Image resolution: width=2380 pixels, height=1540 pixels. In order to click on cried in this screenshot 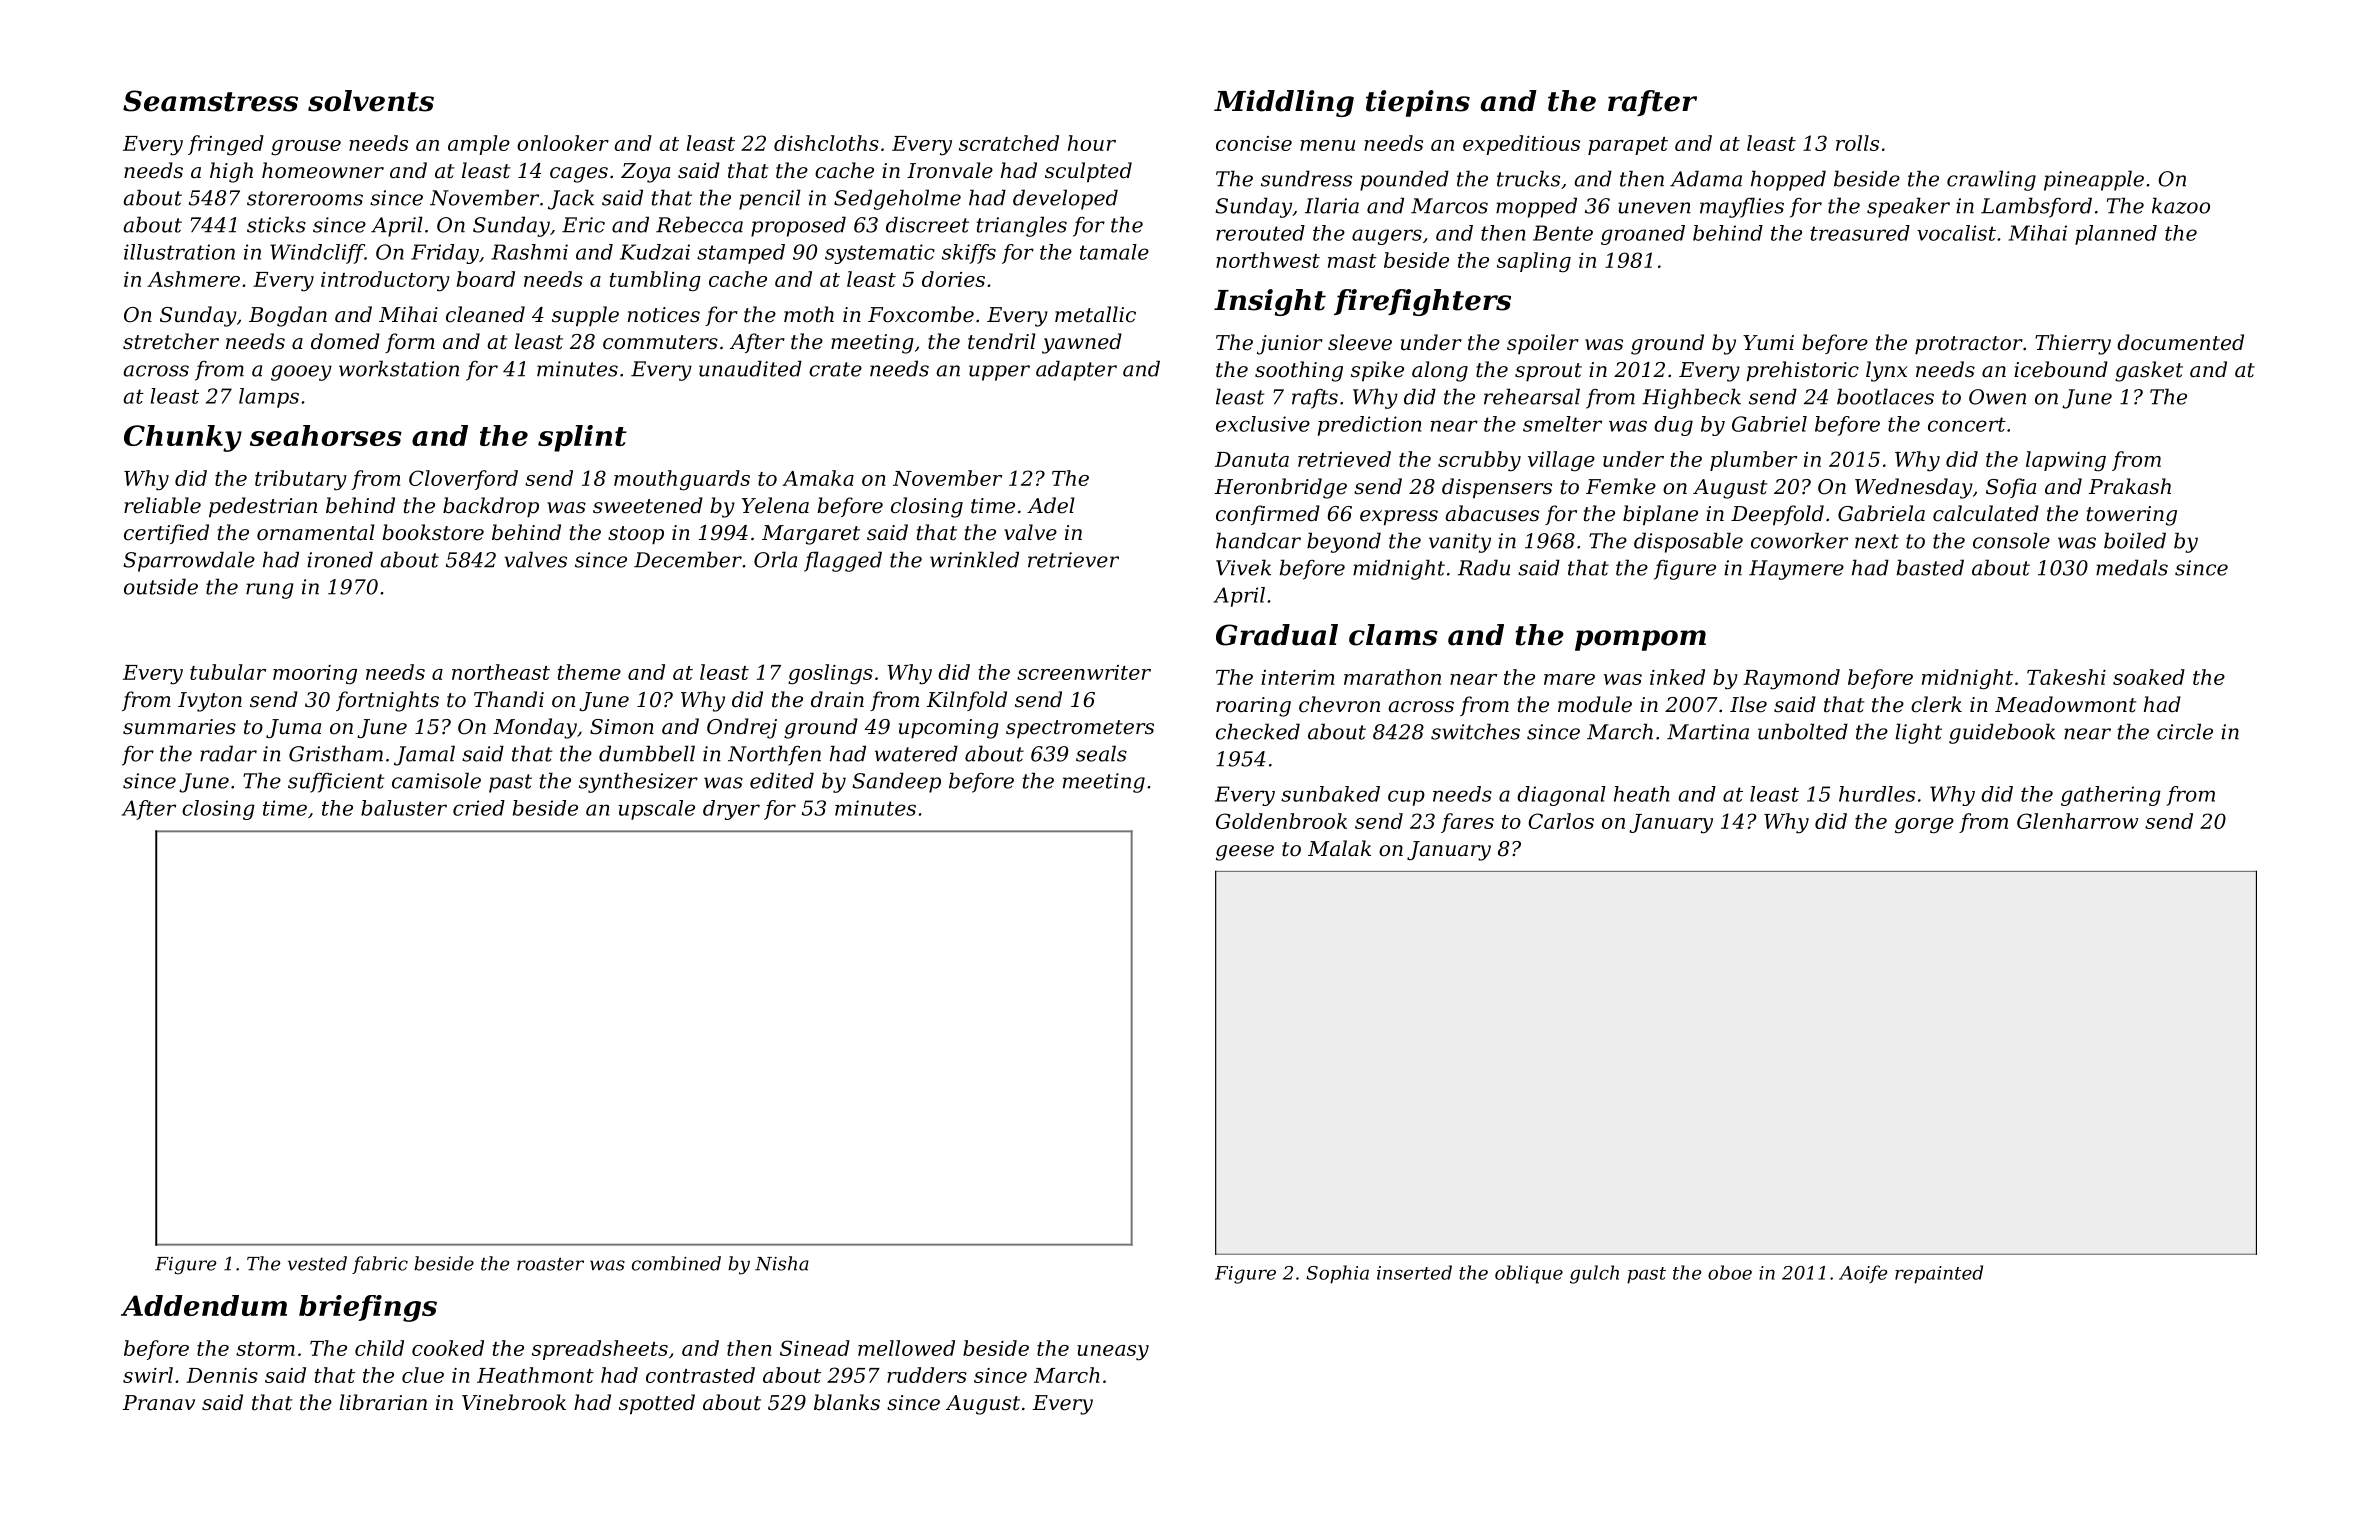, I will do `click(479, 808)`.
